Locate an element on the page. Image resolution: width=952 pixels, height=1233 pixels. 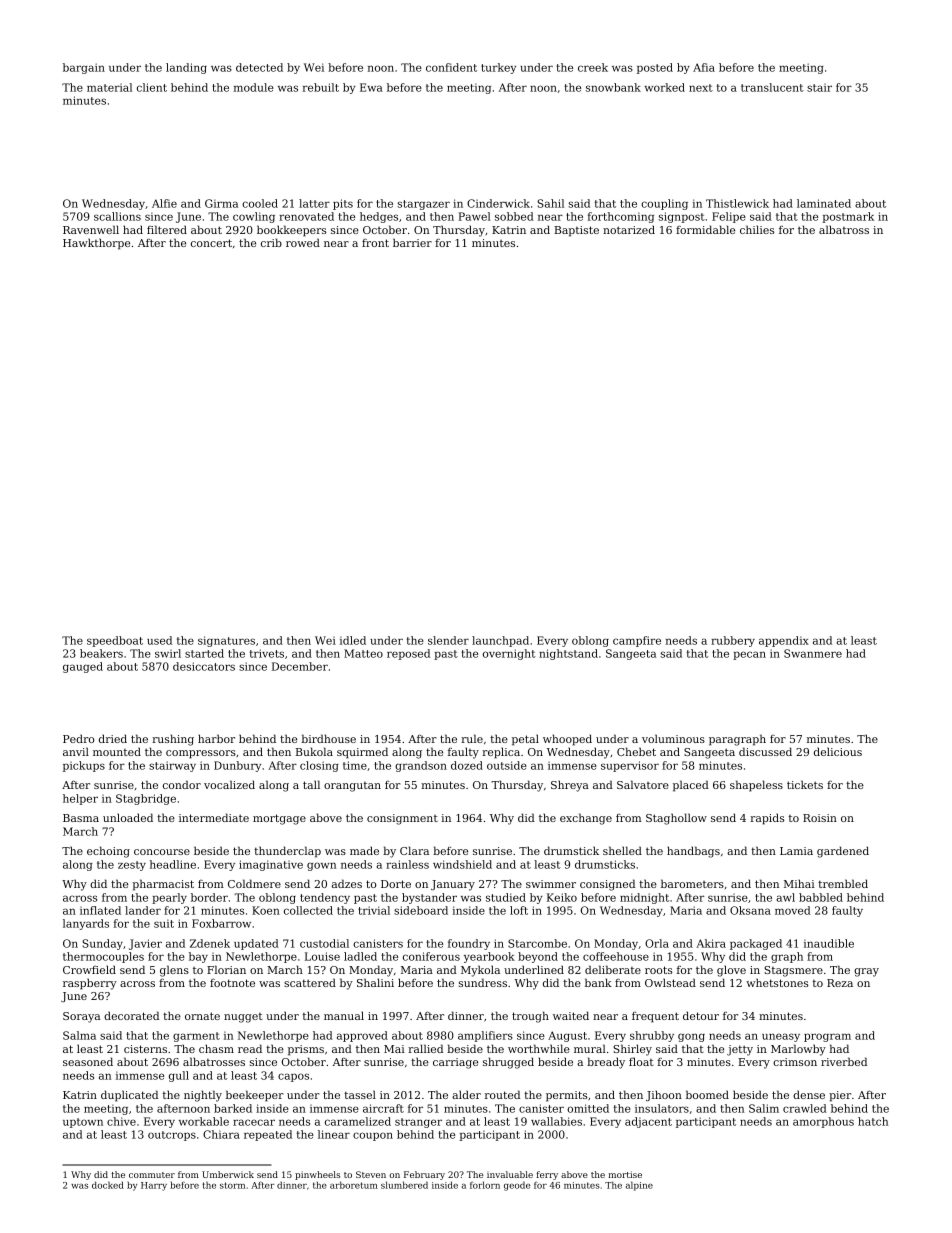
hatch is located at coordinates (873, 1121).
